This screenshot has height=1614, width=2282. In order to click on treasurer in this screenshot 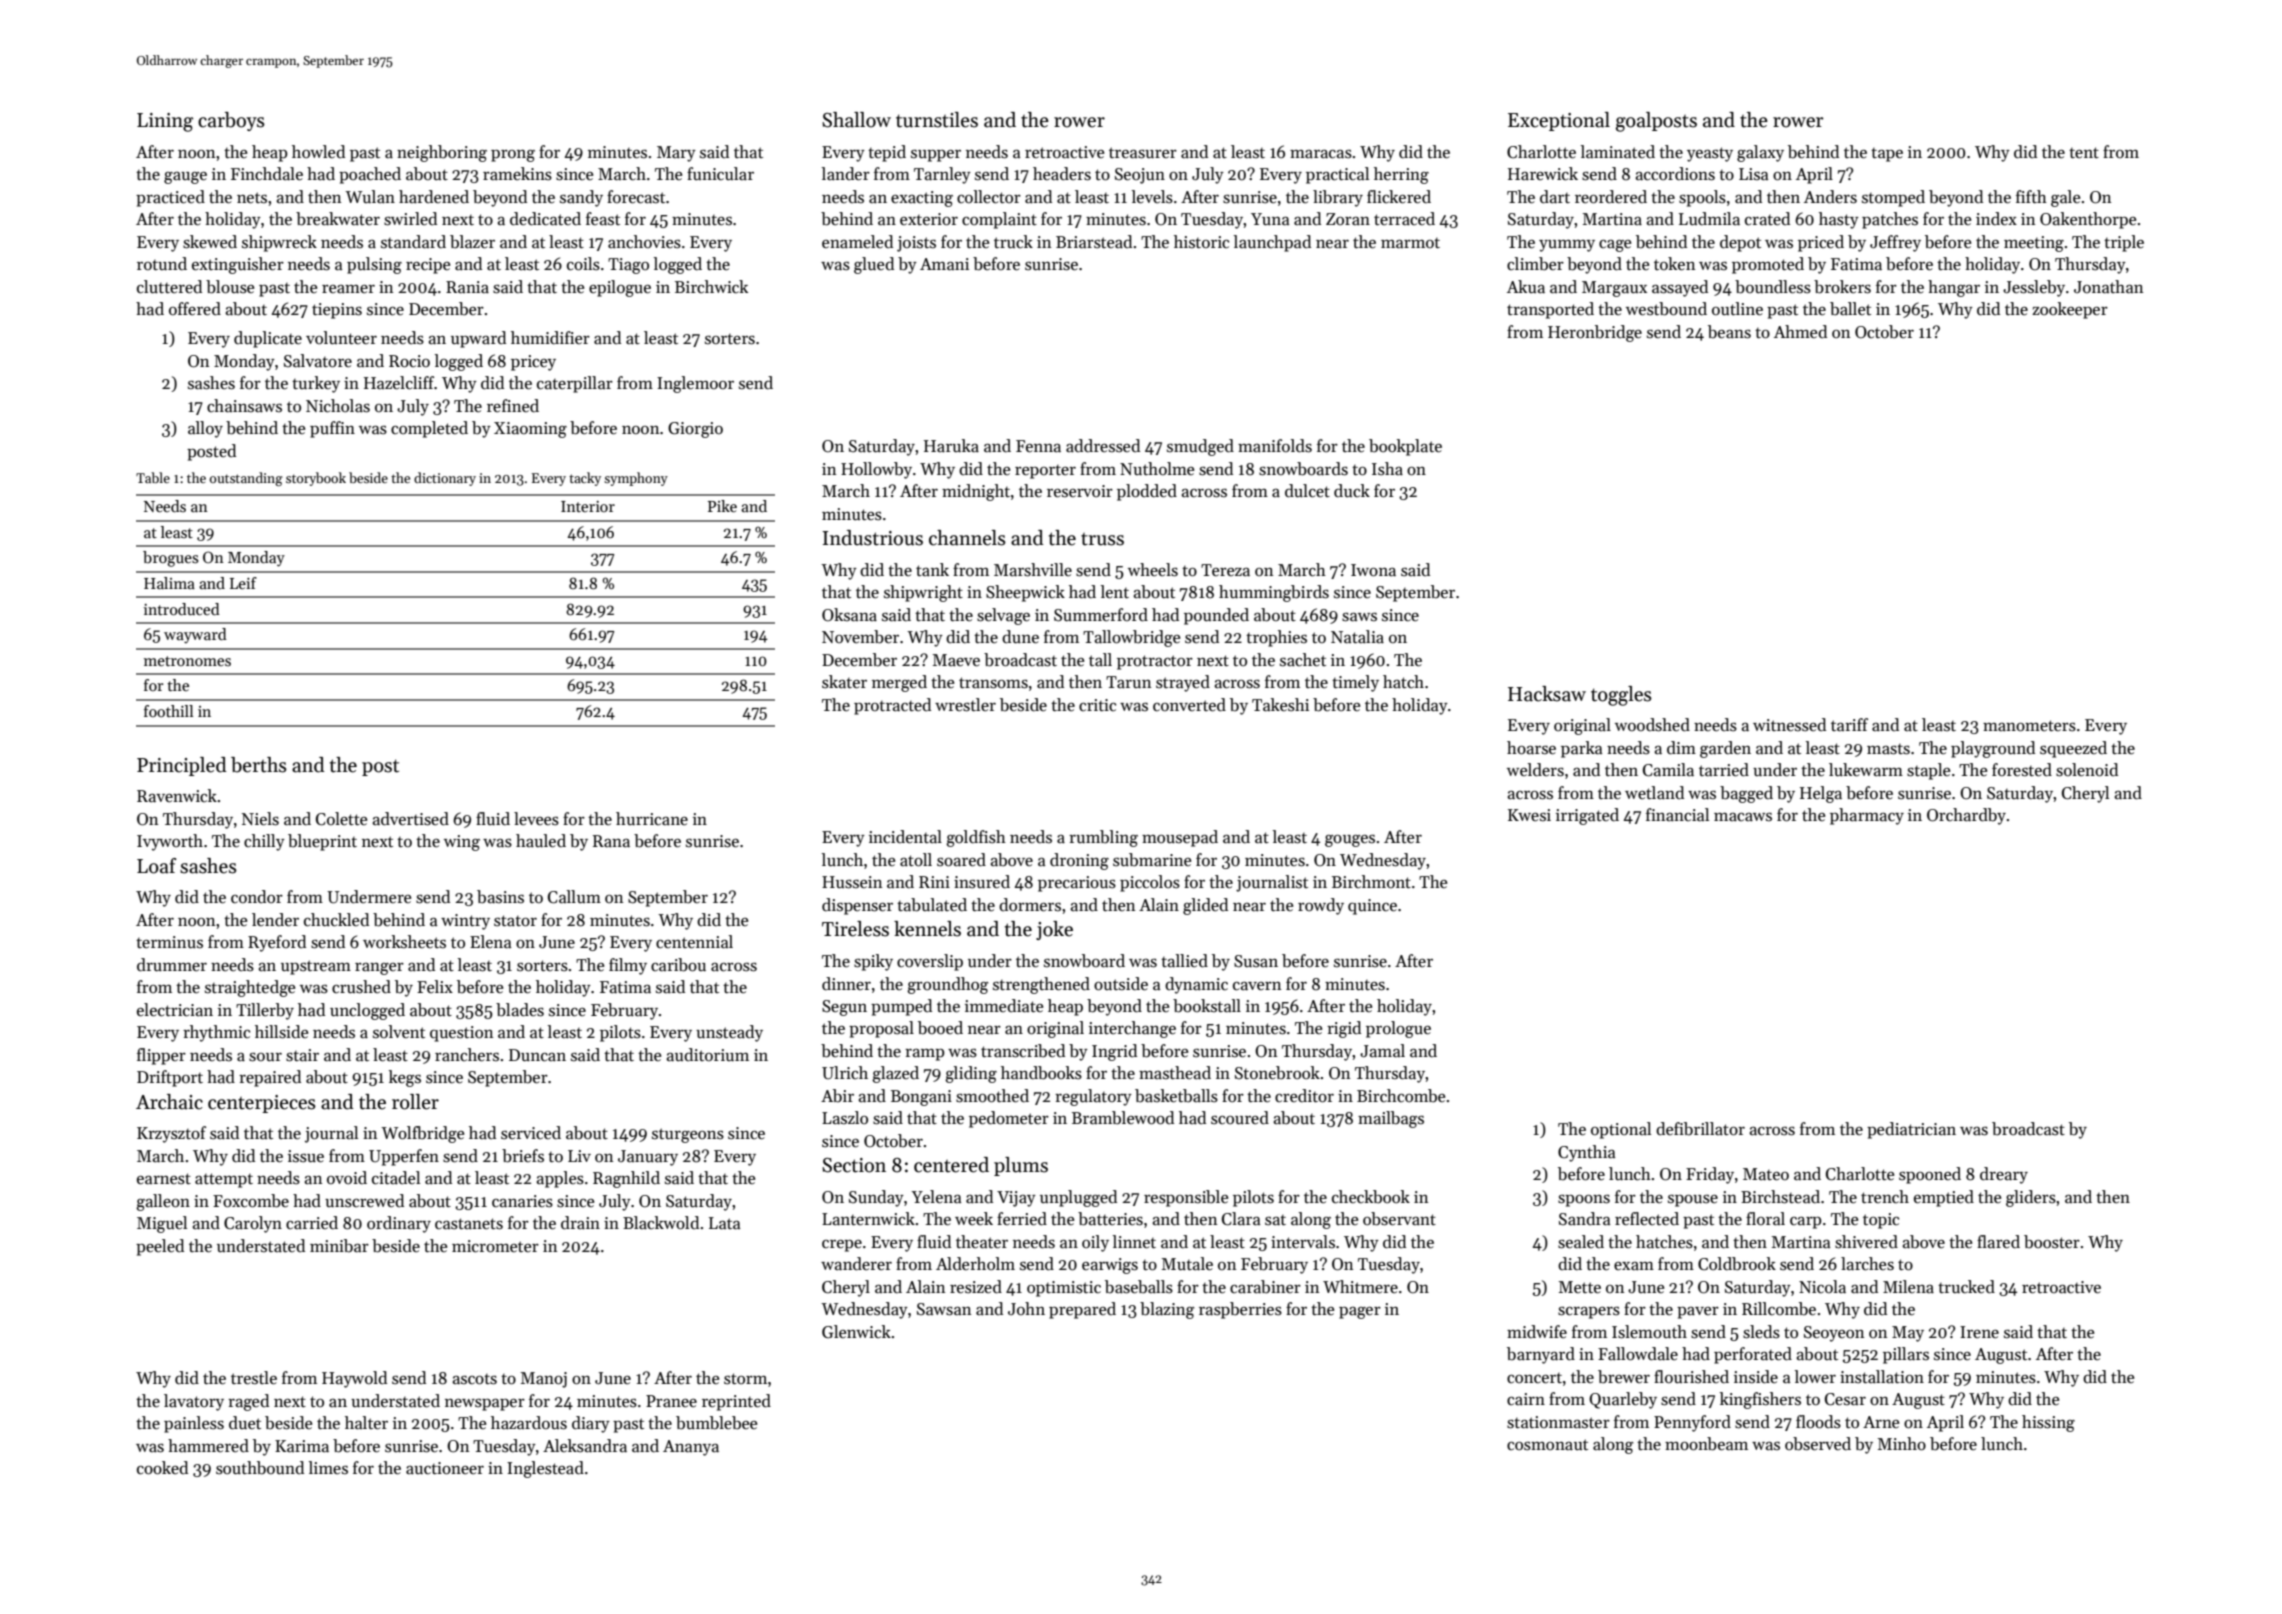, I will do `click(1143, 153)`.
